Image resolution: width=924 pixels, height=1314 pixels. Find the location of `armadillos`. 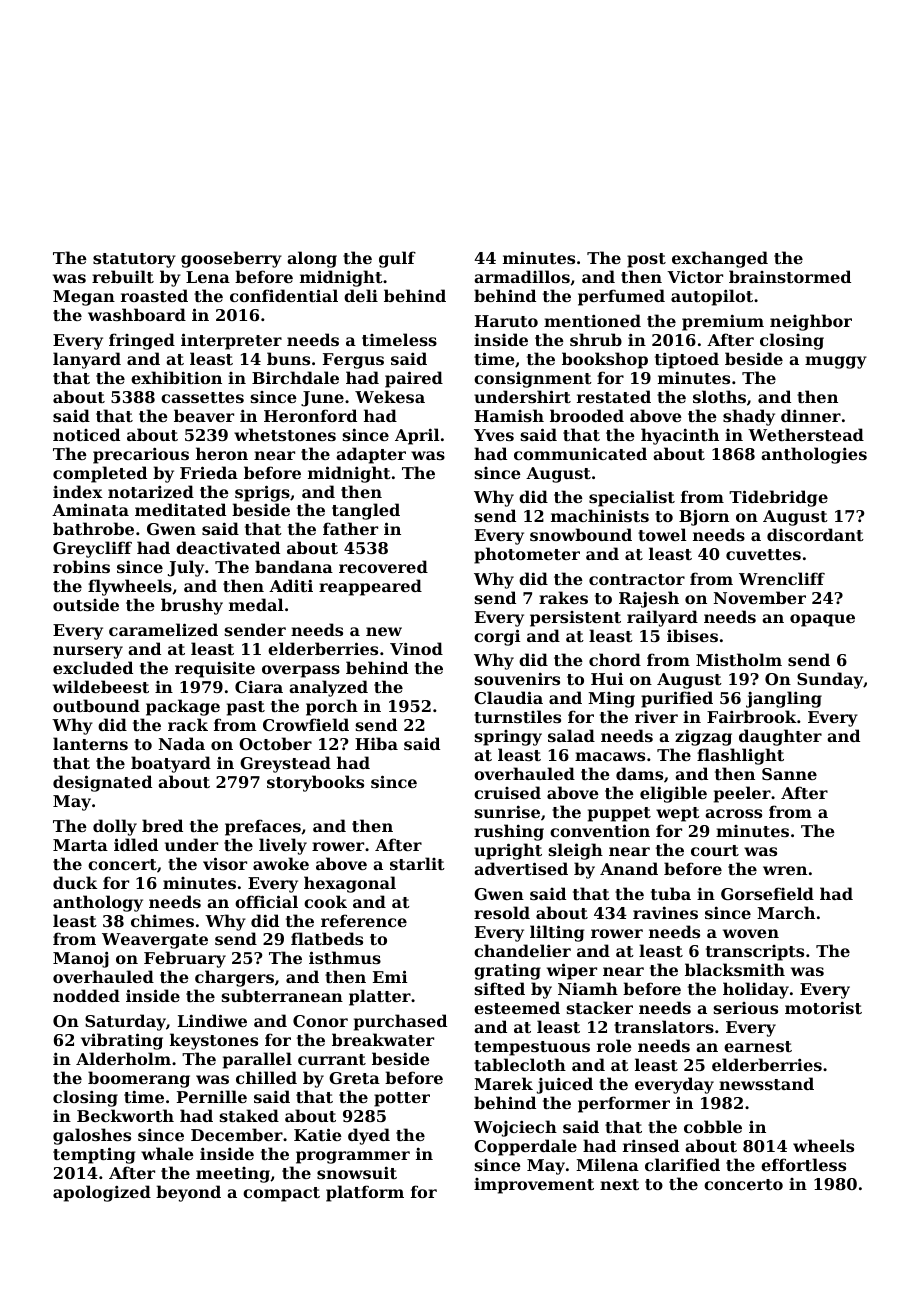

armadillos is located at coordinates (522, 276).
